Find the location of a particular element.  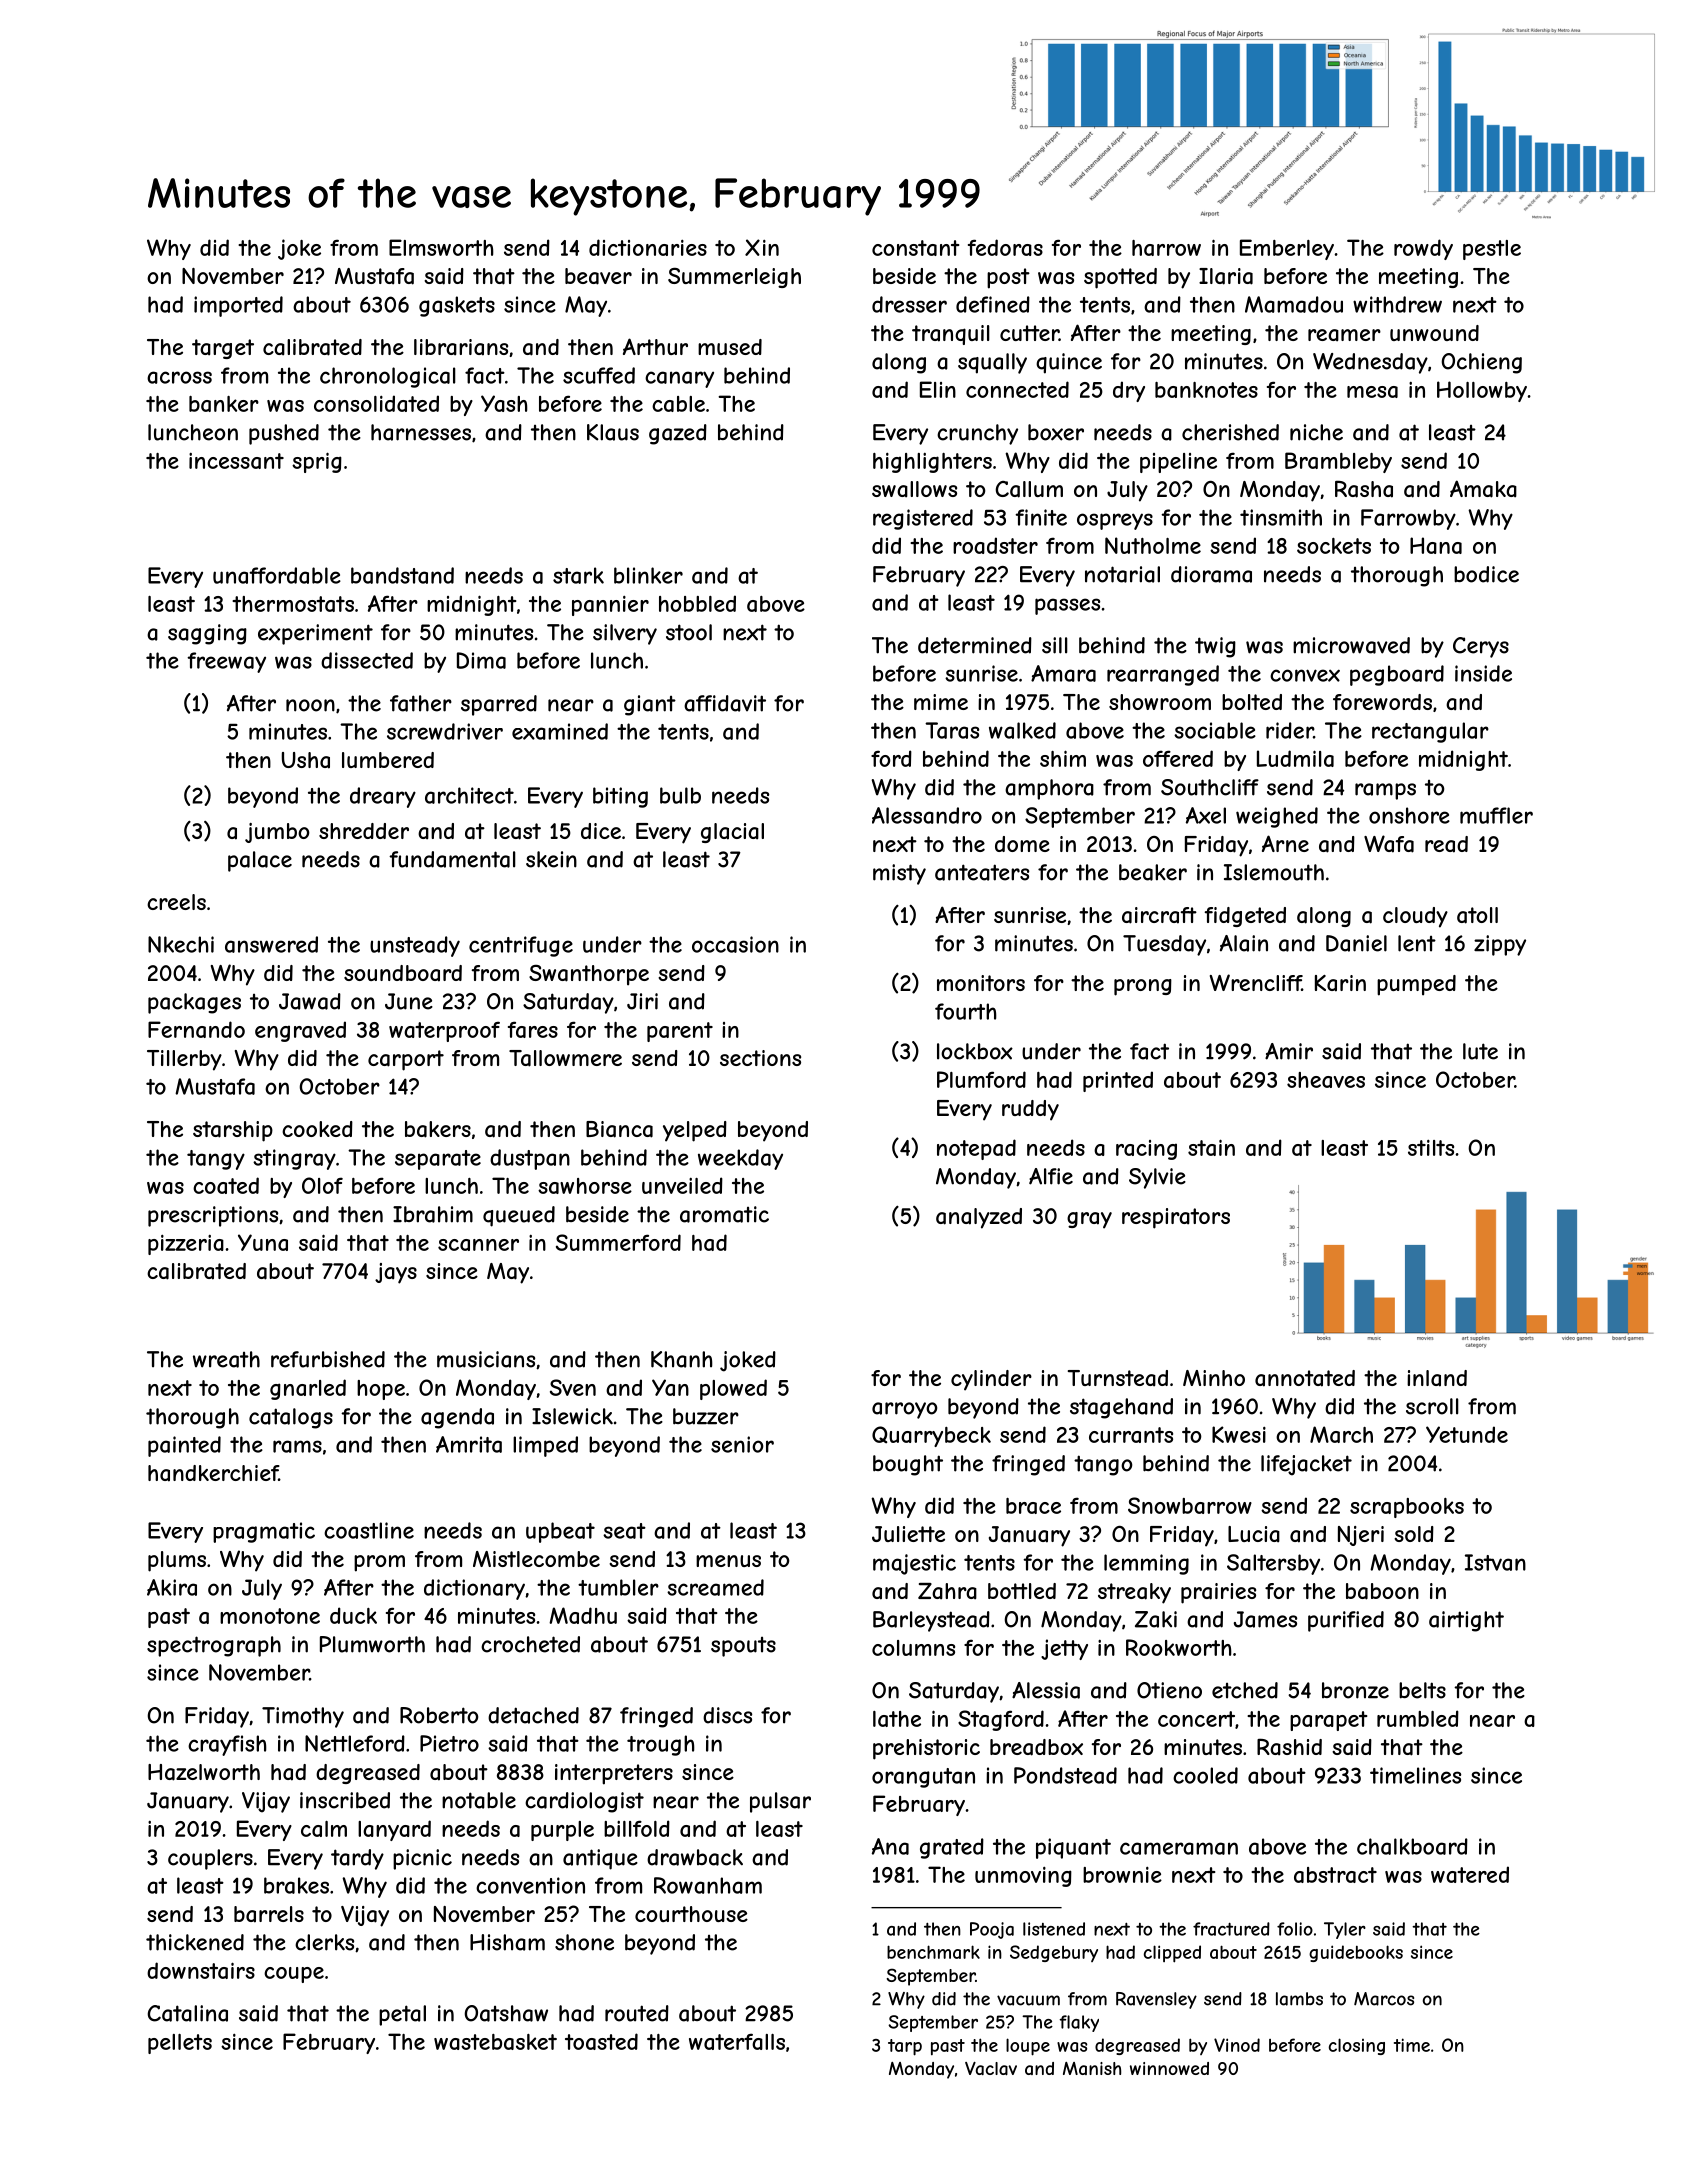

Hana is located at coordinates (1436, 545).
